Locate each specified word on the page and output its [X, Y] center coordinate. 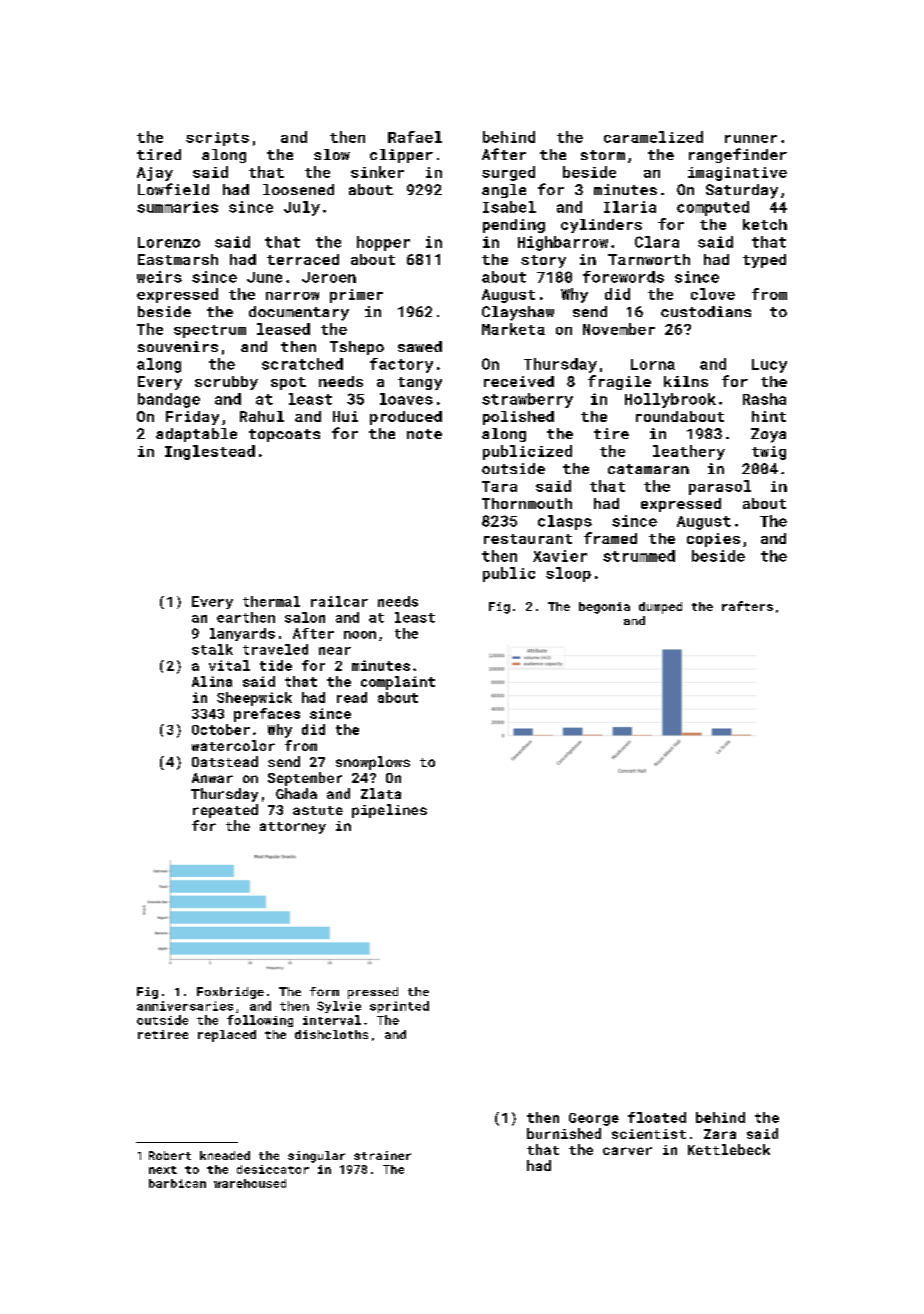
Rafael [415, 137]
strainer [382, 1155]
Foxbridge [230, 993]
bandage [169, 400]
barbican [177, 1183]
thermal [271, 601]
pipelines [389, 811]
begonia [604, 608]
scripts [217, 139]
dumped [660, 608]
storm [603, 155]
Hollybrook [670, 400]
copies [713, 540]
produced [406, 418]
